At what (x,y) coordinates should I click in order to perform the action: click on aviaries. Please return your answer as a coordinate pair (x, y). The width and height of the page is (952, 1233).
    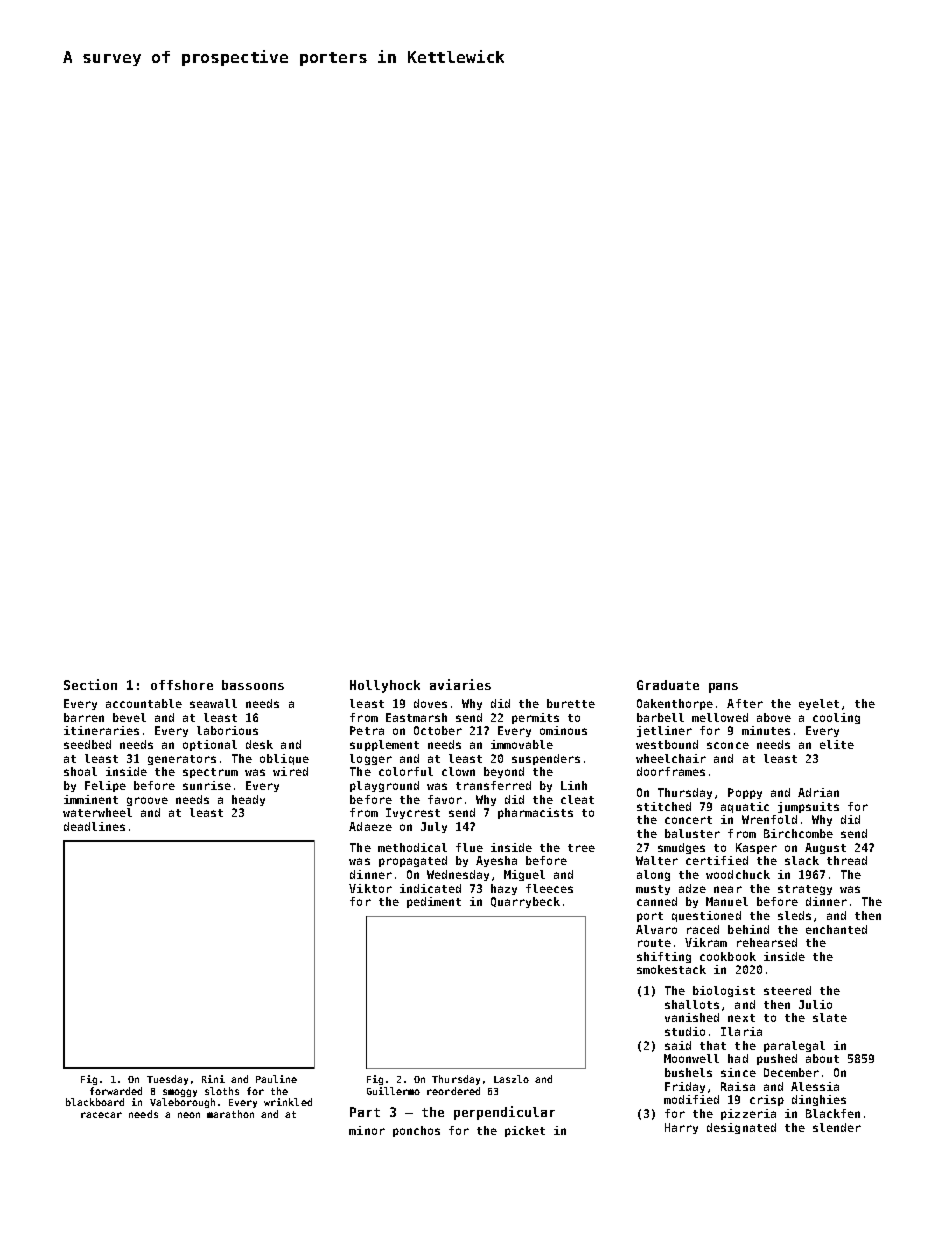
    Looking at the image, I should click on (460, 684).
